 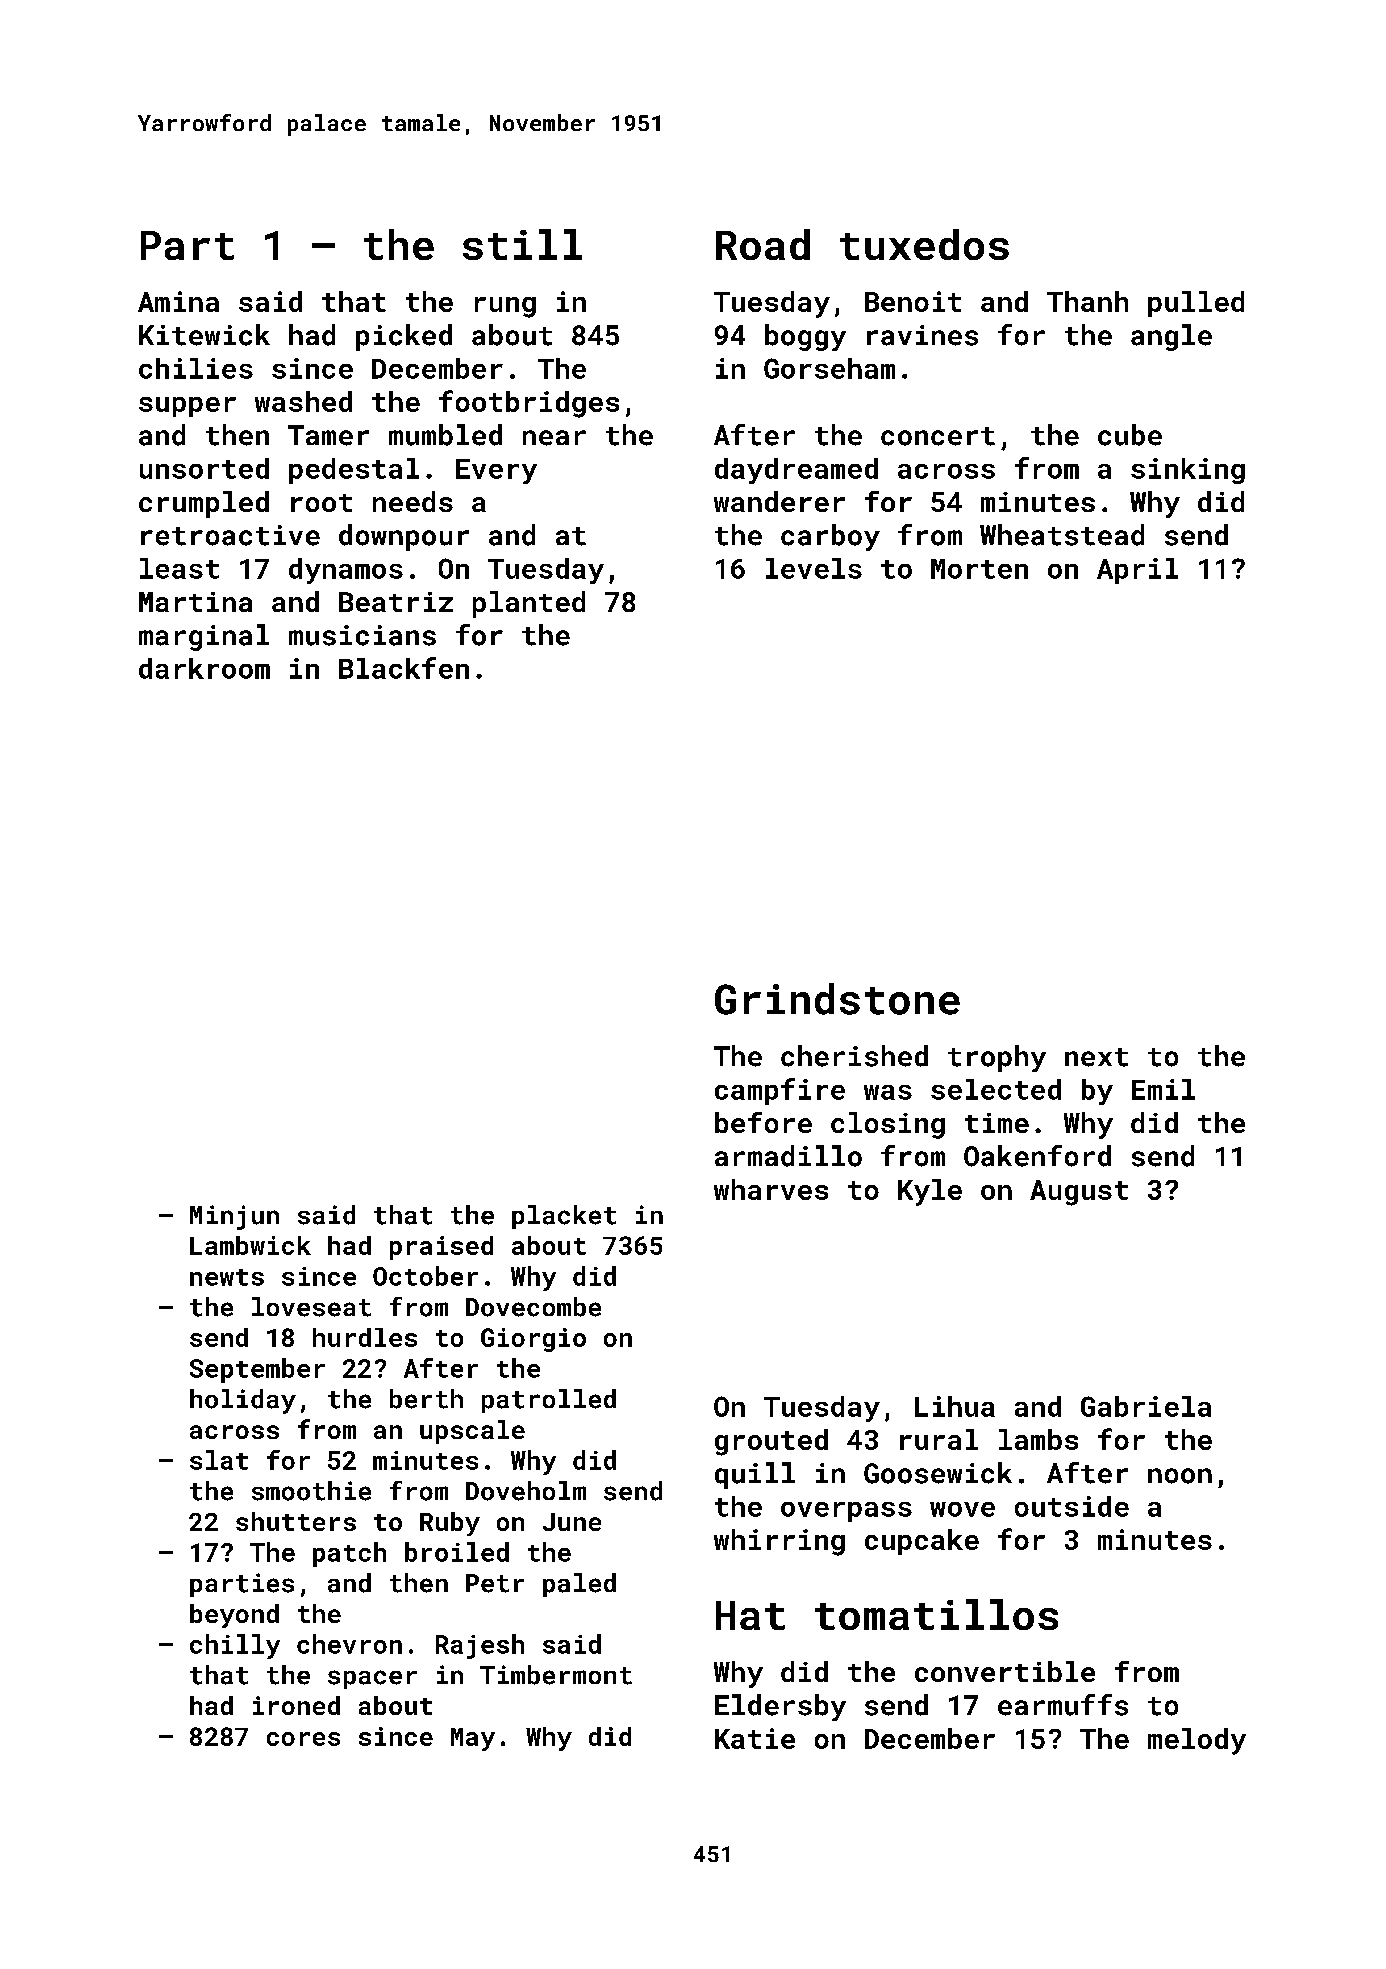 I want to click on patrolled, so click(x=549, y=1401).
